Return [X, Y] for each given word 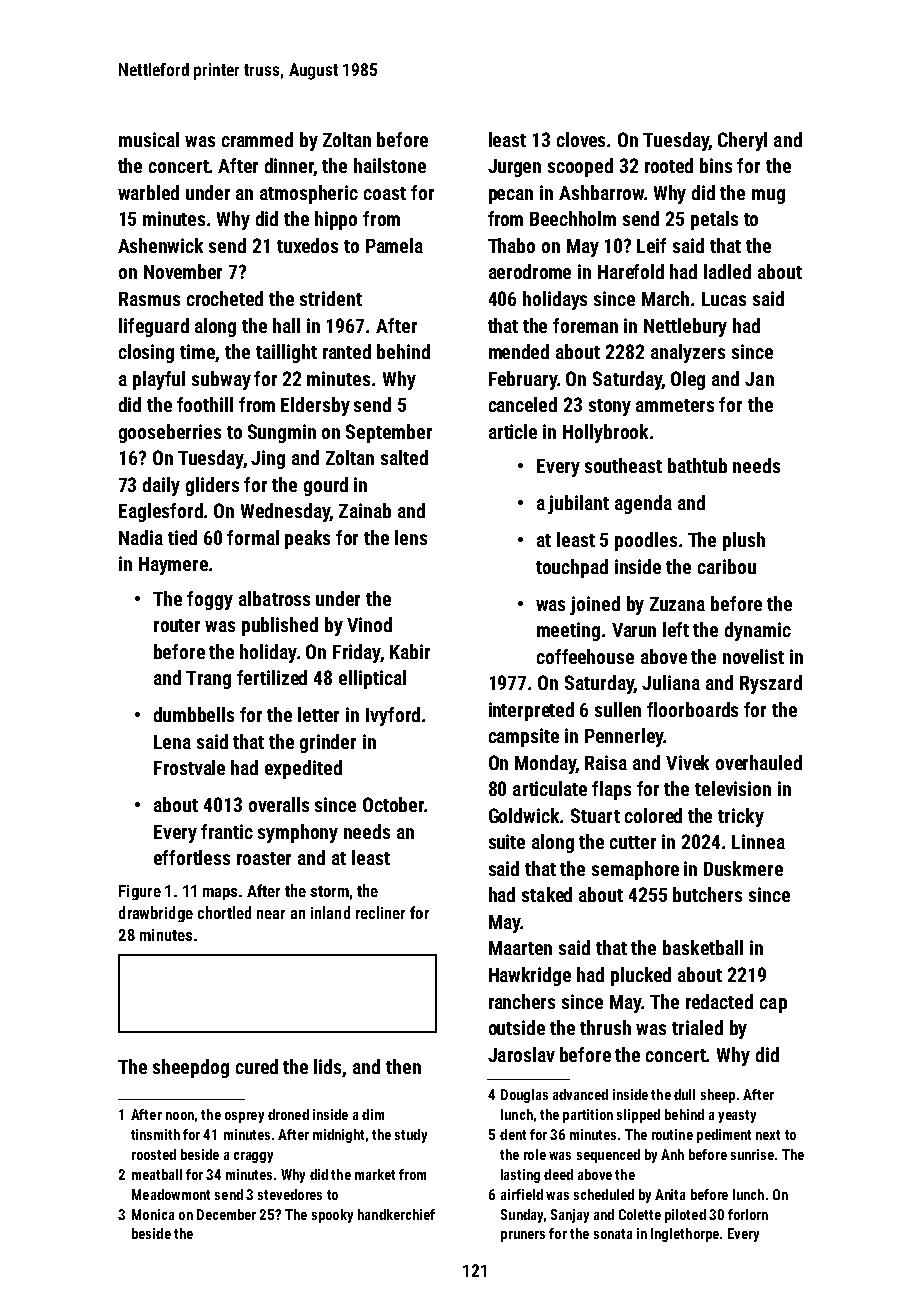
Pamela [394, 245]
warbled [148, 192]
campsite [524, 737]
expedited [303, 769]
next [768, 1135]
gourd [326, 486]
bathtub [697, 465]
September [389, 433]
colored [653, 815]
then [403, 1066]
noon [180, 1116]
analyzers [688, 353]
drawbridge [156, 914]
